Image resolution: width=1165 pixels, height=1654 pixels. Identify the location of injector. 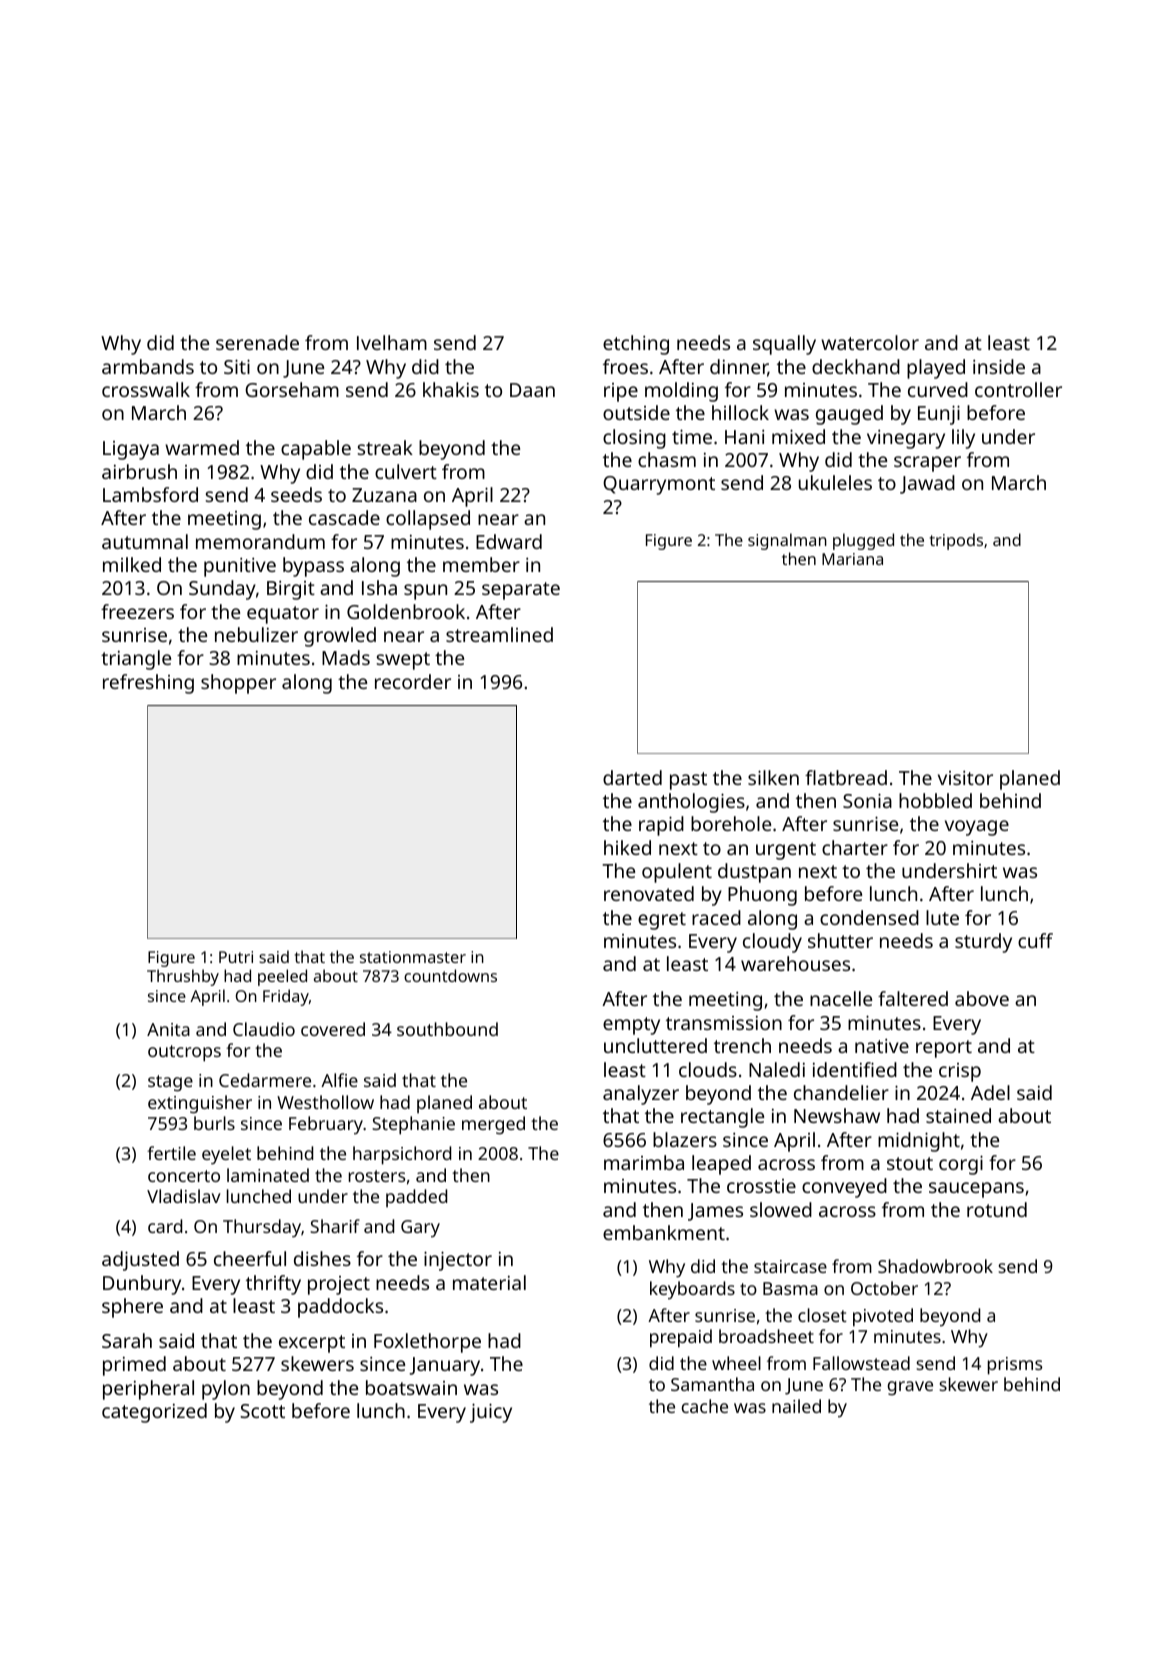
(458, 1261).
